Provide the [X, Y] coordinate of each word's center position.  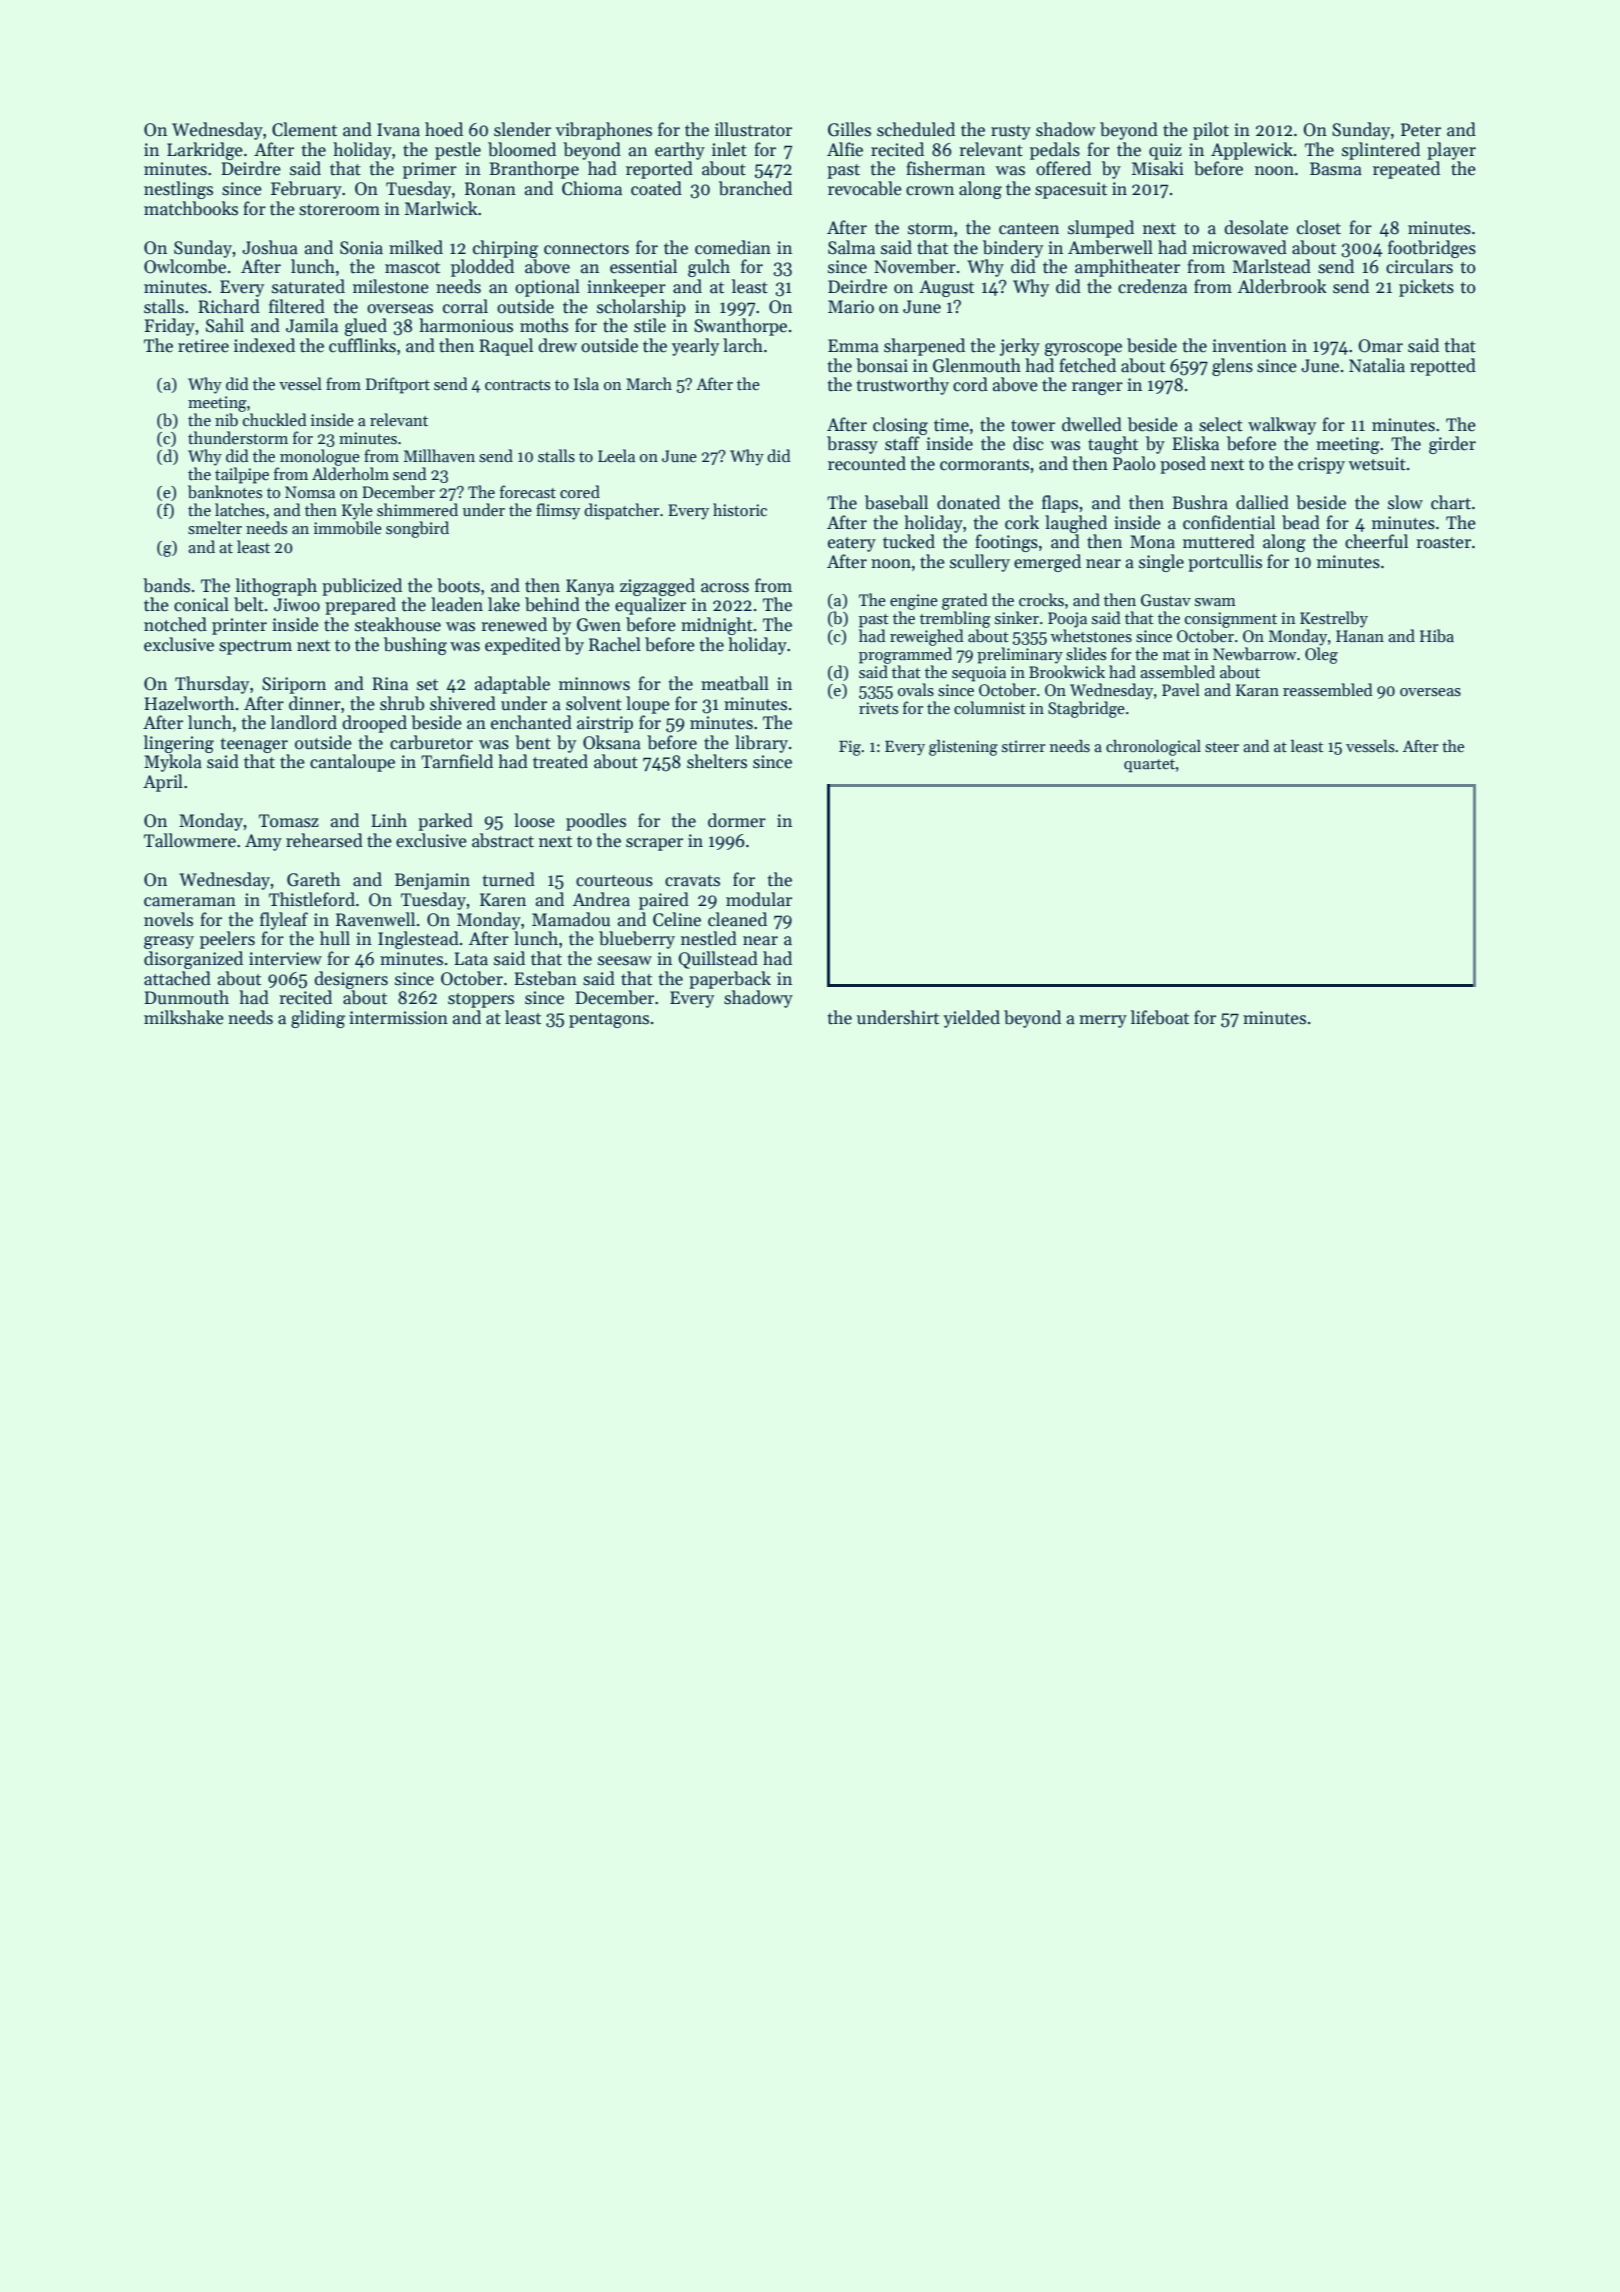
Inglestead [418, 940]
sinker [1017, 618]
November [915, 266]
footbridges [1432, 249]
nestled [709, 938]
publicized [362, 587]
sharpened [924, 347]
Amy [263, 842]
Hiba [1437, 636]
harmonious [466, 325]
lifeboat [1160, 1017]
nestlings [178, 190]
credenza [1152, 286]
